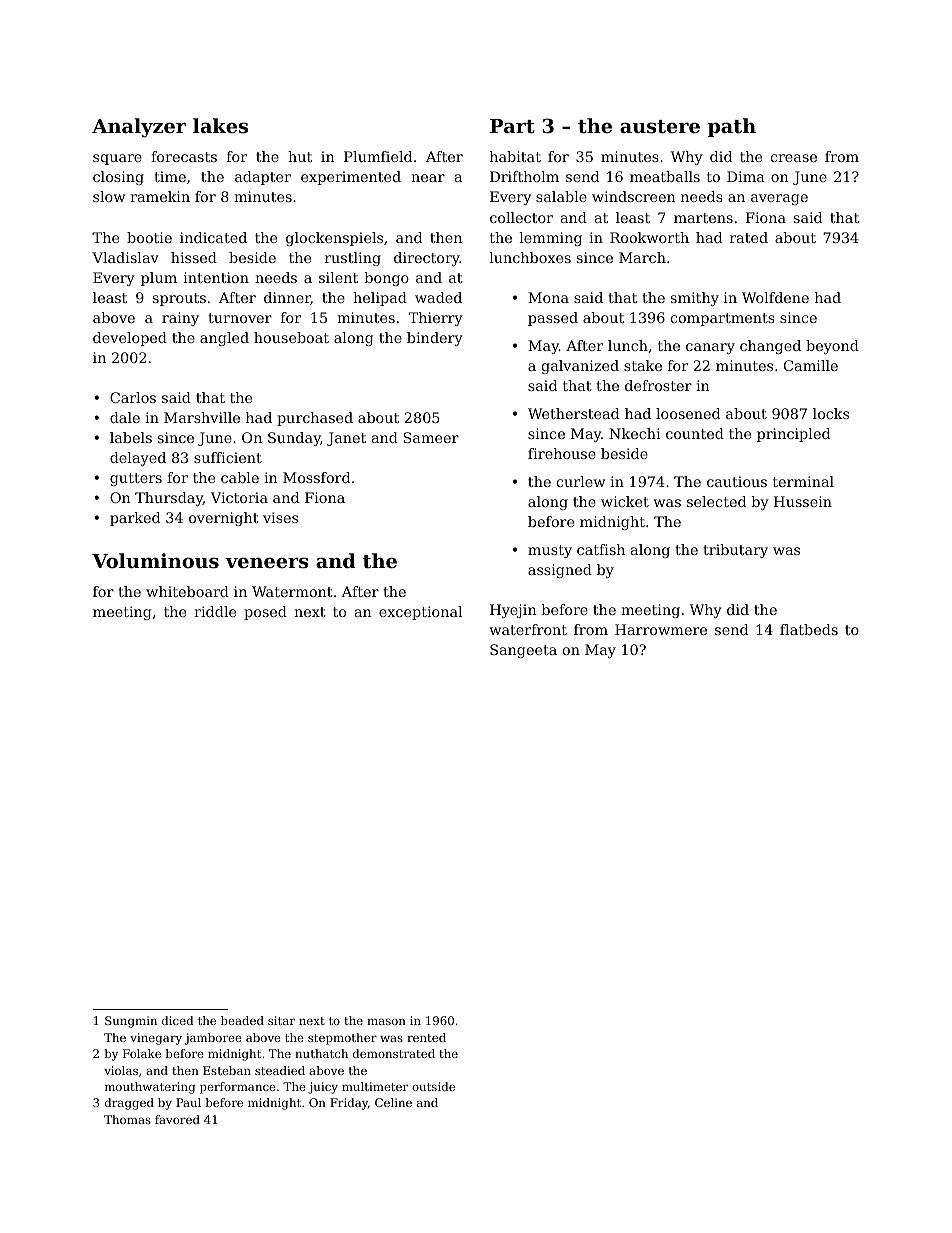  What do you see at coordinates (550, 551) in the screenshot?
I see `musty` at bounding box center [550, 551].
